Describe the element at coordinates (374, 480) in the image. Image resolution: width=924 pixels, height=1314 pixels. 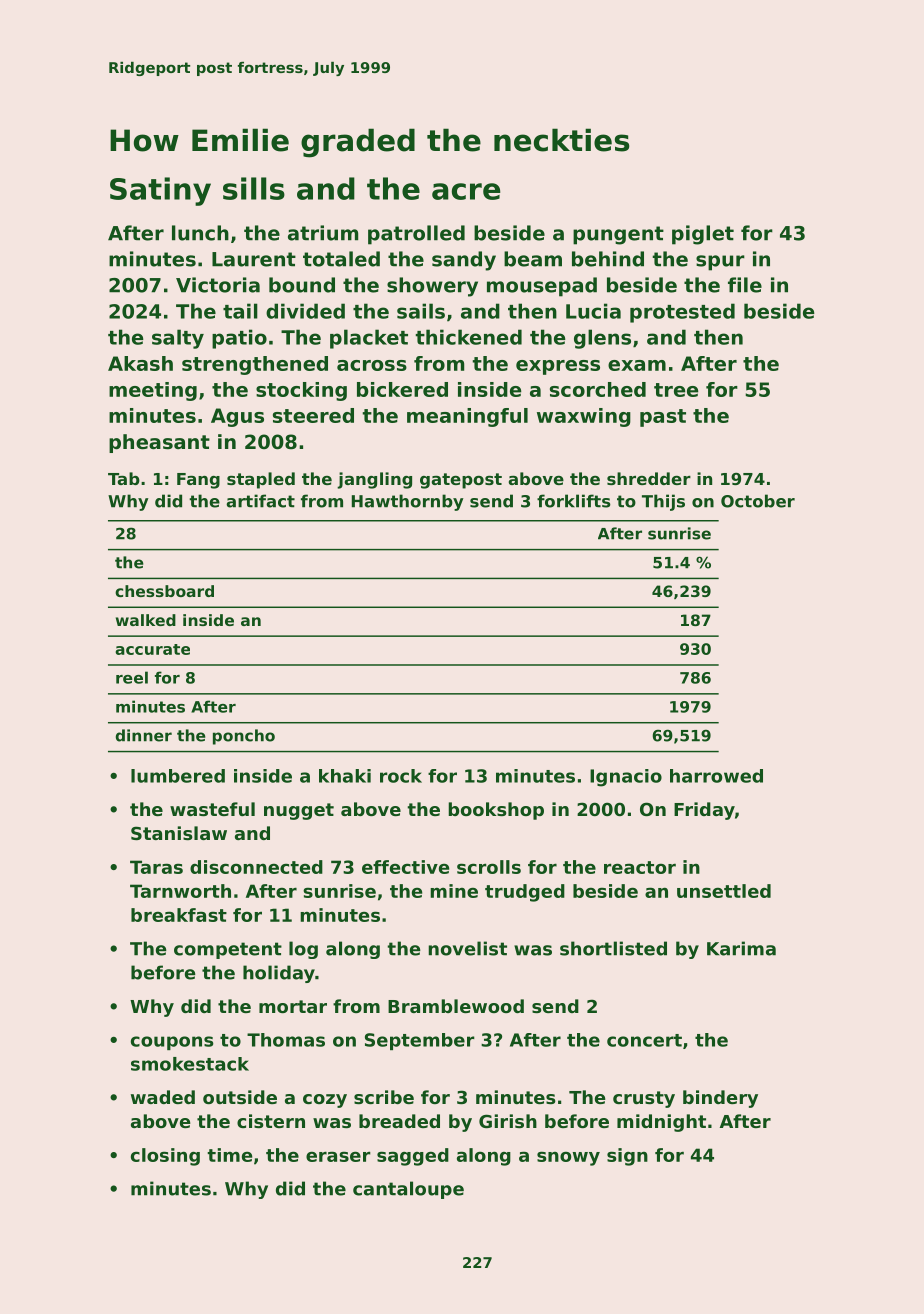
I see `jangling` at that location.
